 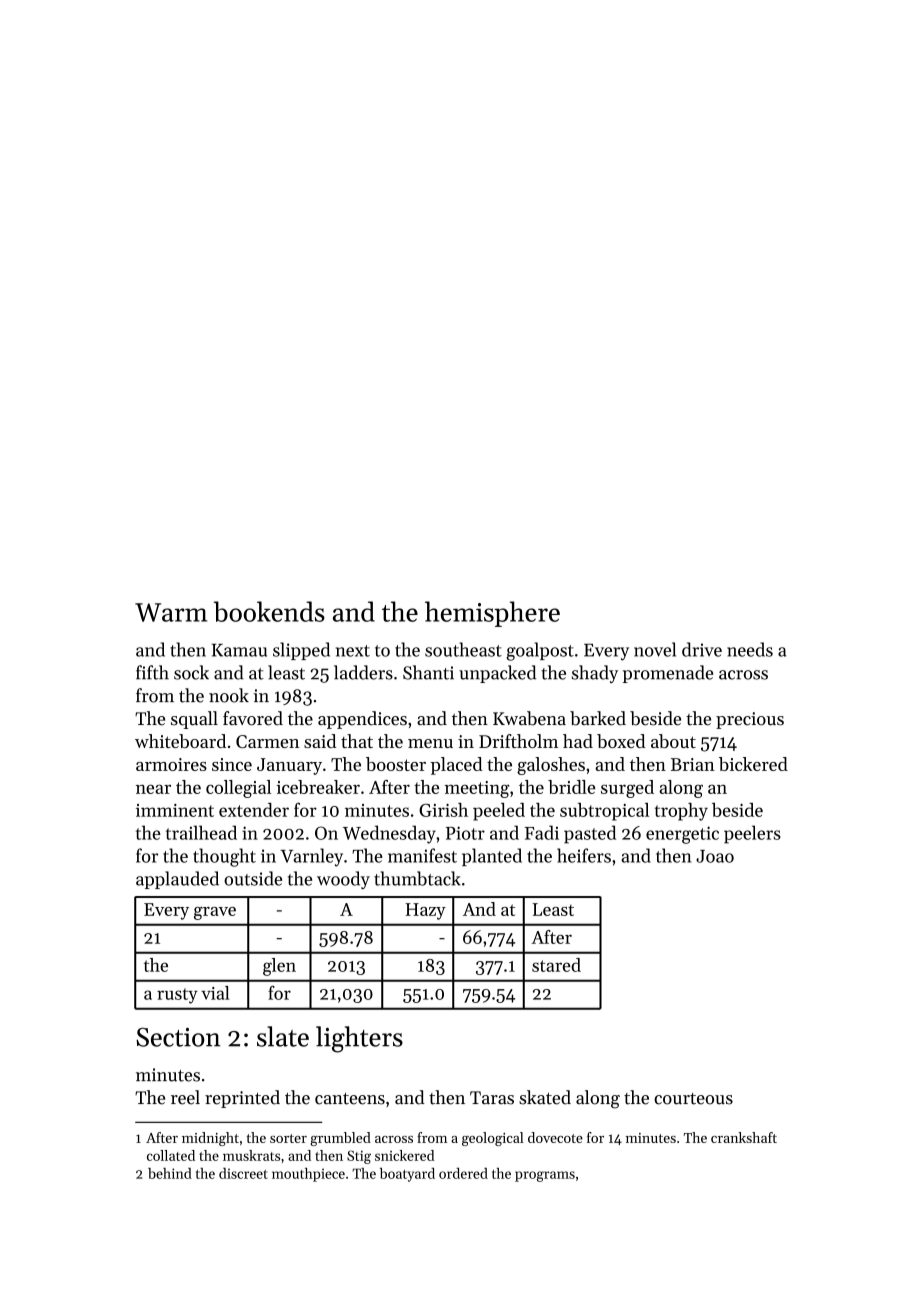 I want to click on planted, so click(x=492, y=857).
